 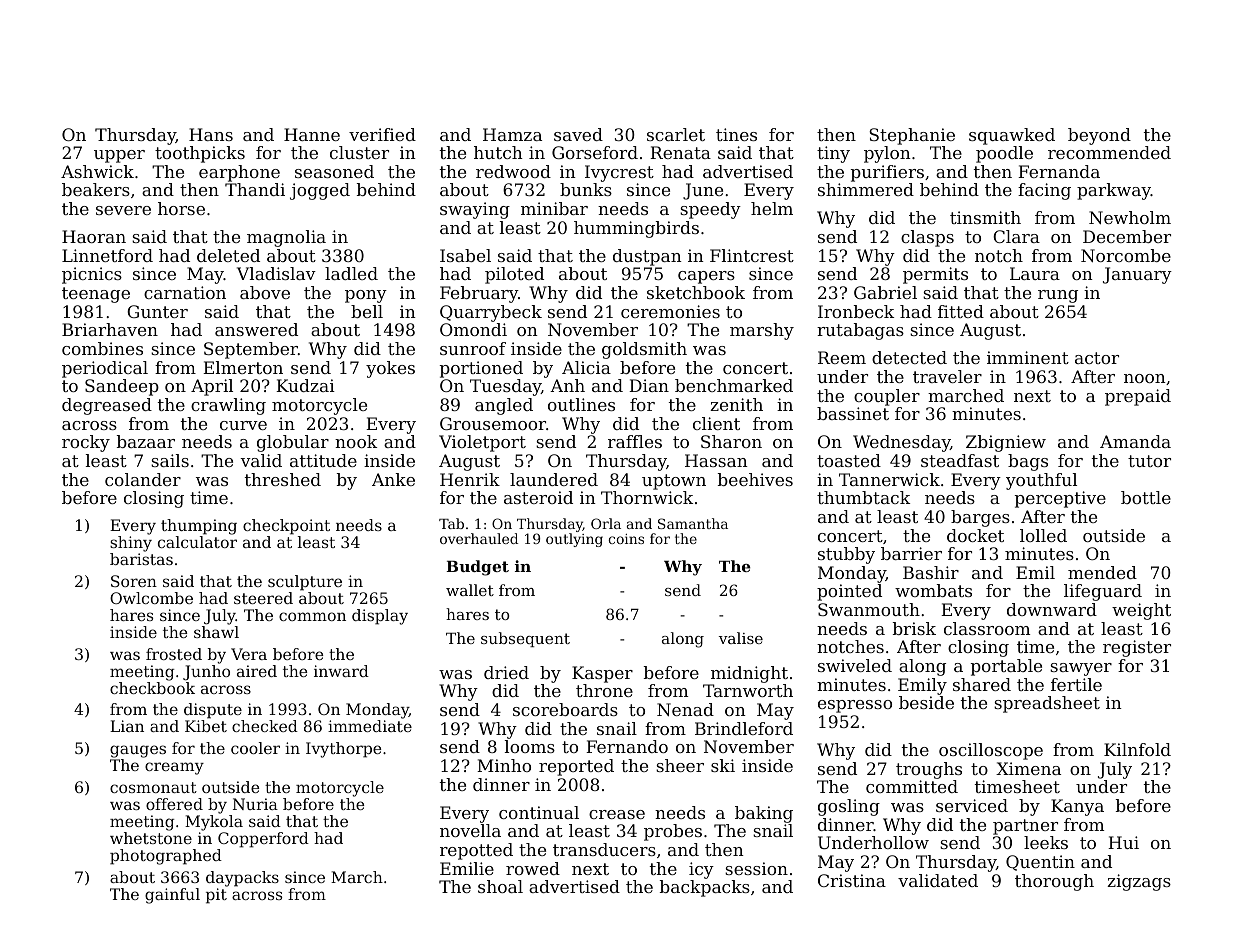 What do you see at coordinates (107, 406) in the page?
I see `degreased` at bounding box center [107, 406].
